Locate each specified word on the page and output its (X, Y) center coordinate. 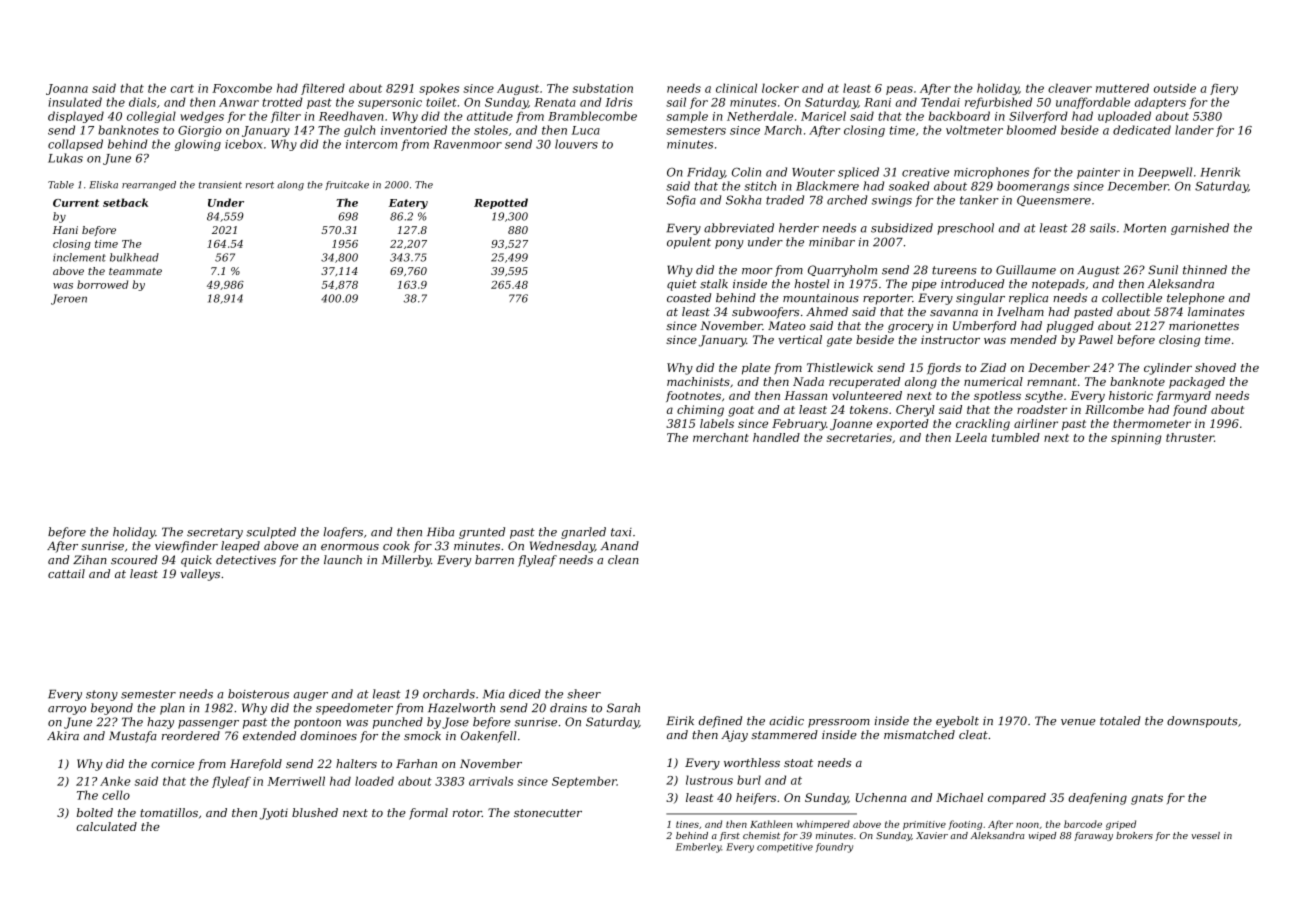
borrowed (102, 284)
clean (623, 560)
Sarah (623, 708)
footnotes (693, 396)
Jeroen (69, 299)
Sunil (1163, 270)
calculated (106, 826)
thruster (1190, 437)
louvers (576, 144)
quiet (682, 285)
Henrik (1220, 172)
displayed (76, 117)
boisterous (258, 694)
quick (196, 561)
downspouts (1202, 722)
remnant (1052, 382)
